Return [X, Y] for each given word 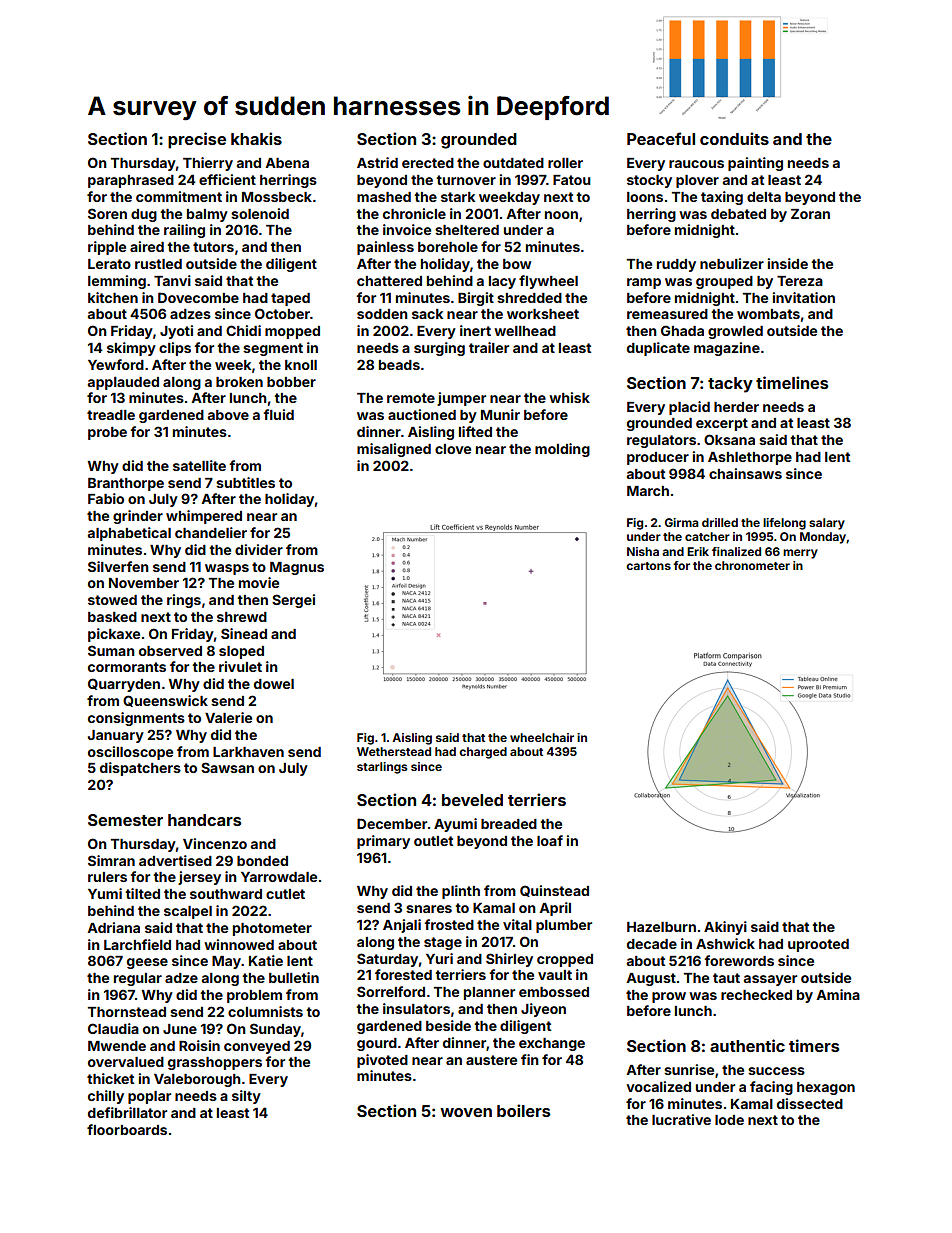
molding [562, 450]
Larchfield [137, 944]
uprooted [818, 945]
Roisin [199, 1045]
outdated [513, 163]
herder [736, 407]
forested [403, 974]
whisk [569, 397]
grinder [138, 517]
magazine [727, 349]
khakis [256, 138]
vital [517, 924]
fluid [278, 414]
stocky [649, 181]
